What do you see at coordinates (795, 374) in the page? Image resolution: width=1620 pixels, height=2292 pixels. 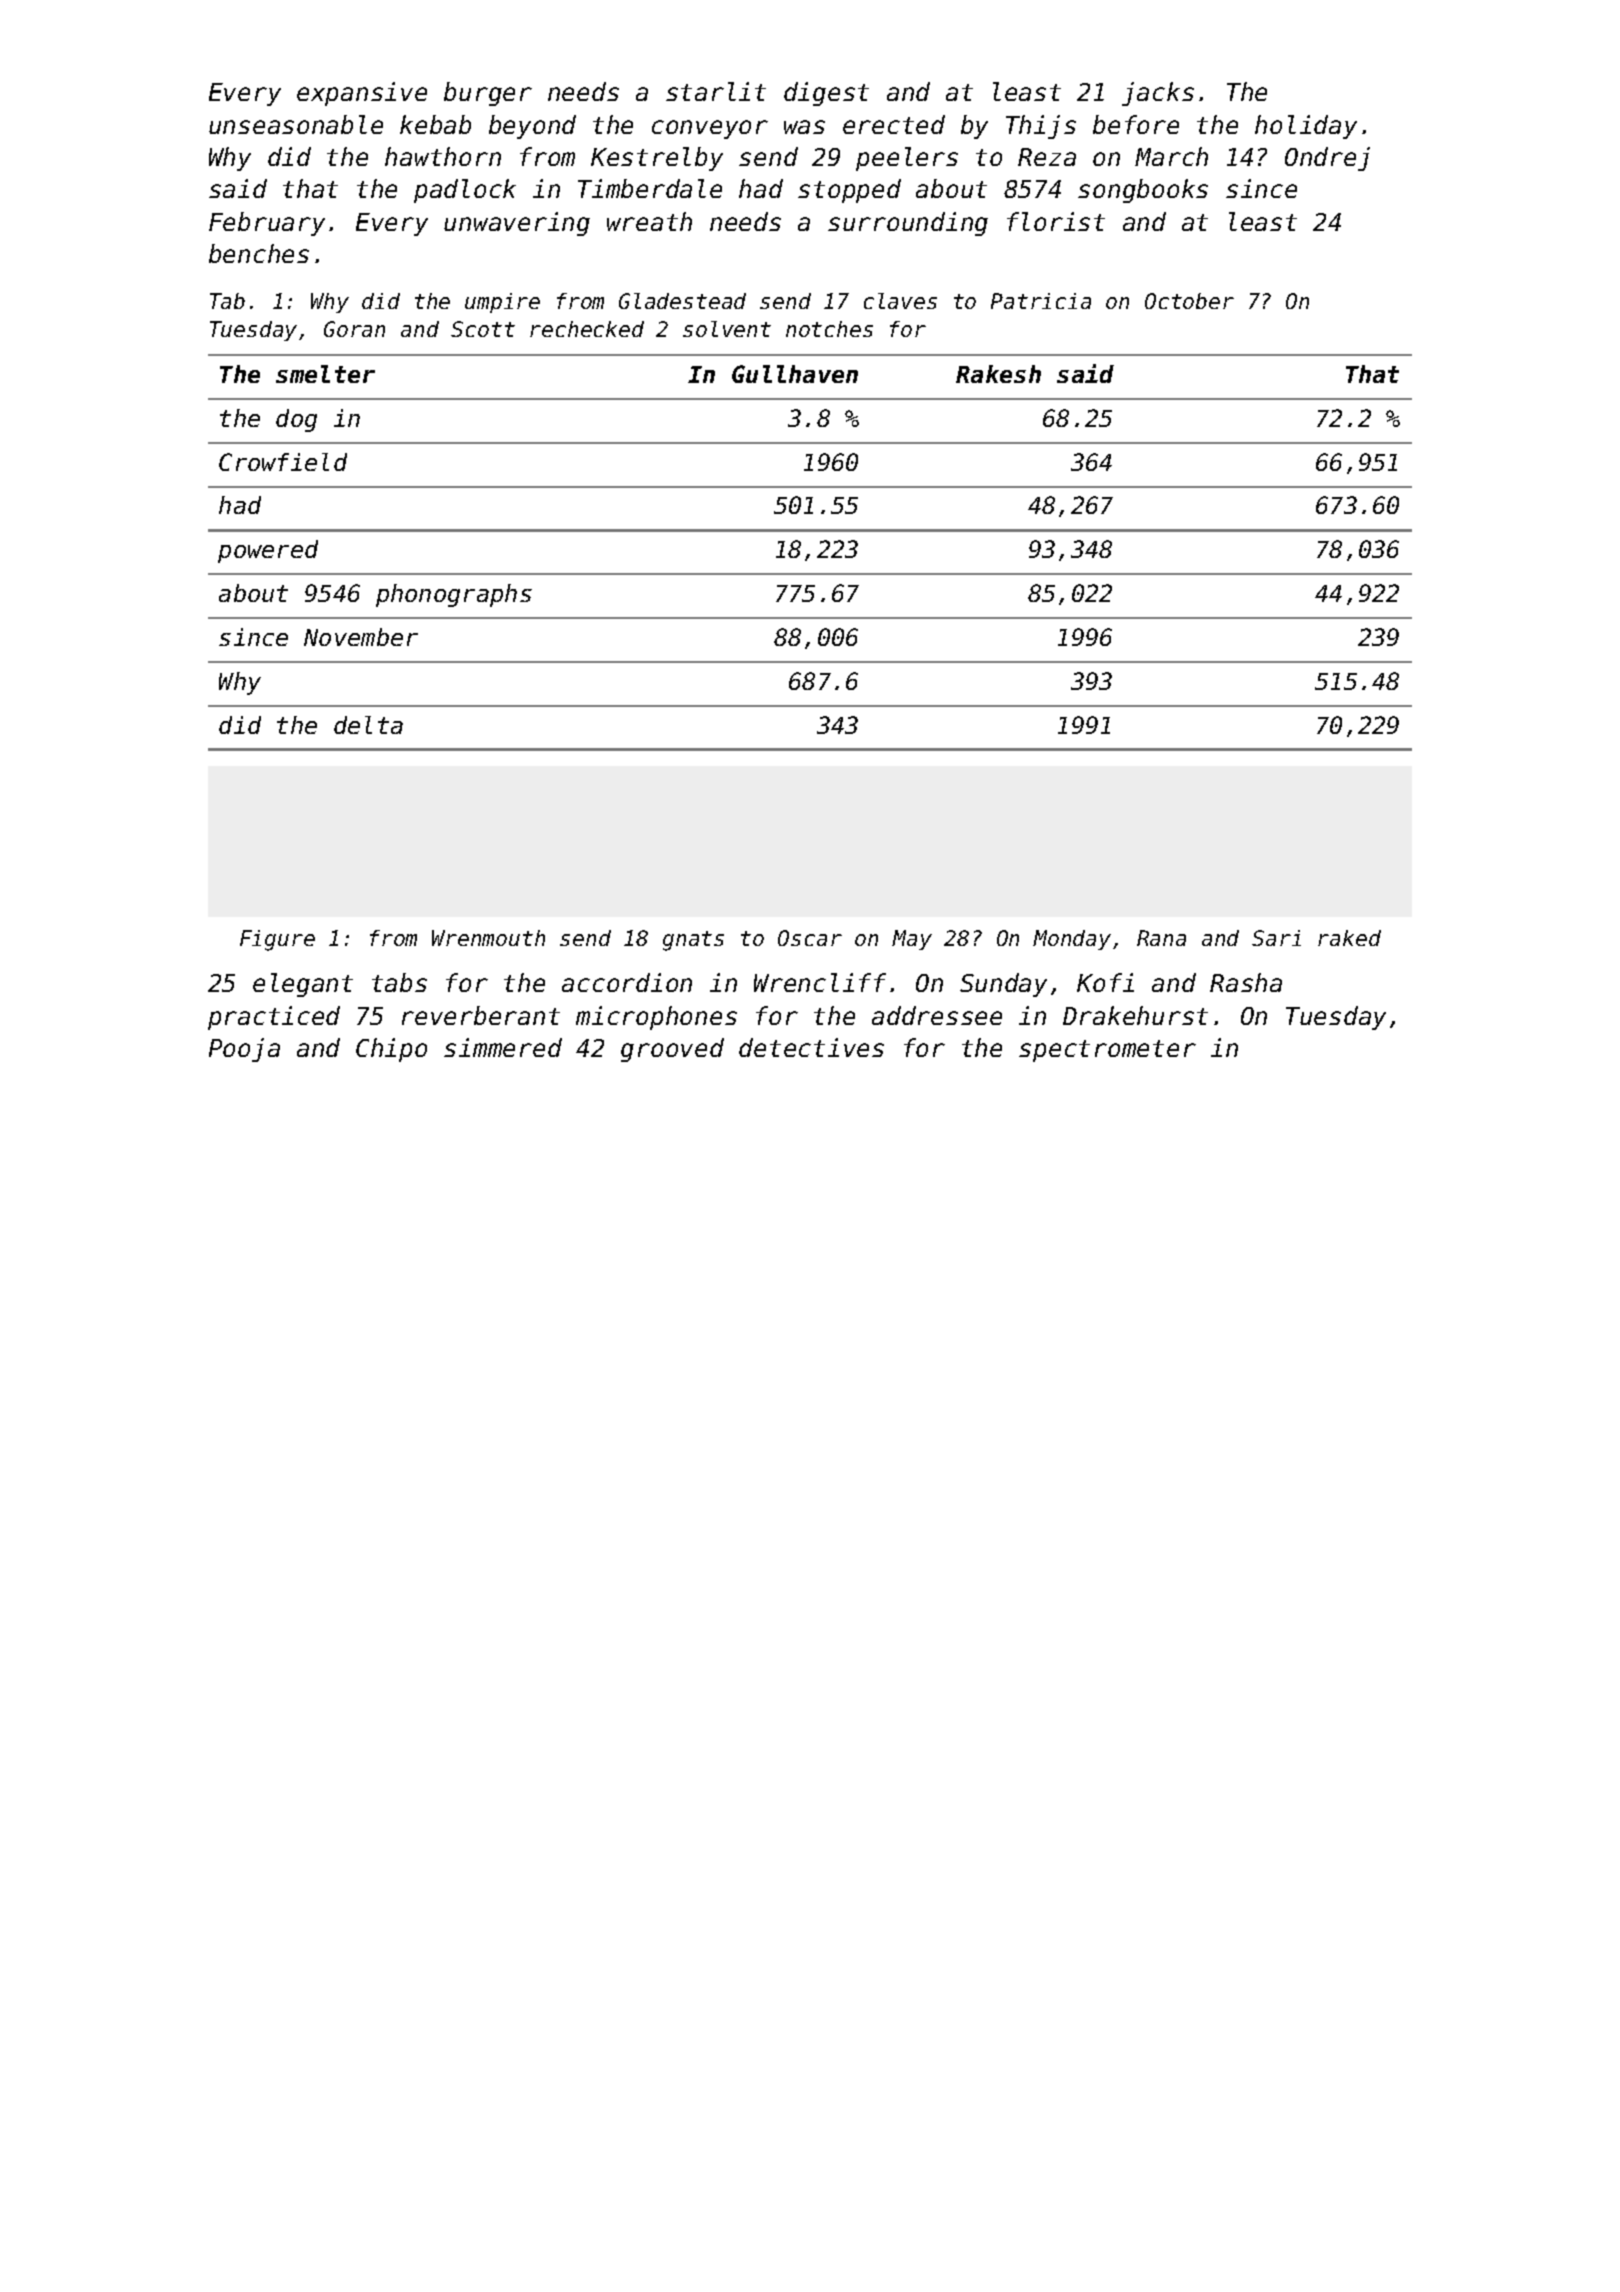 I see `Gullhaven` at bounding box center [795, 374].
